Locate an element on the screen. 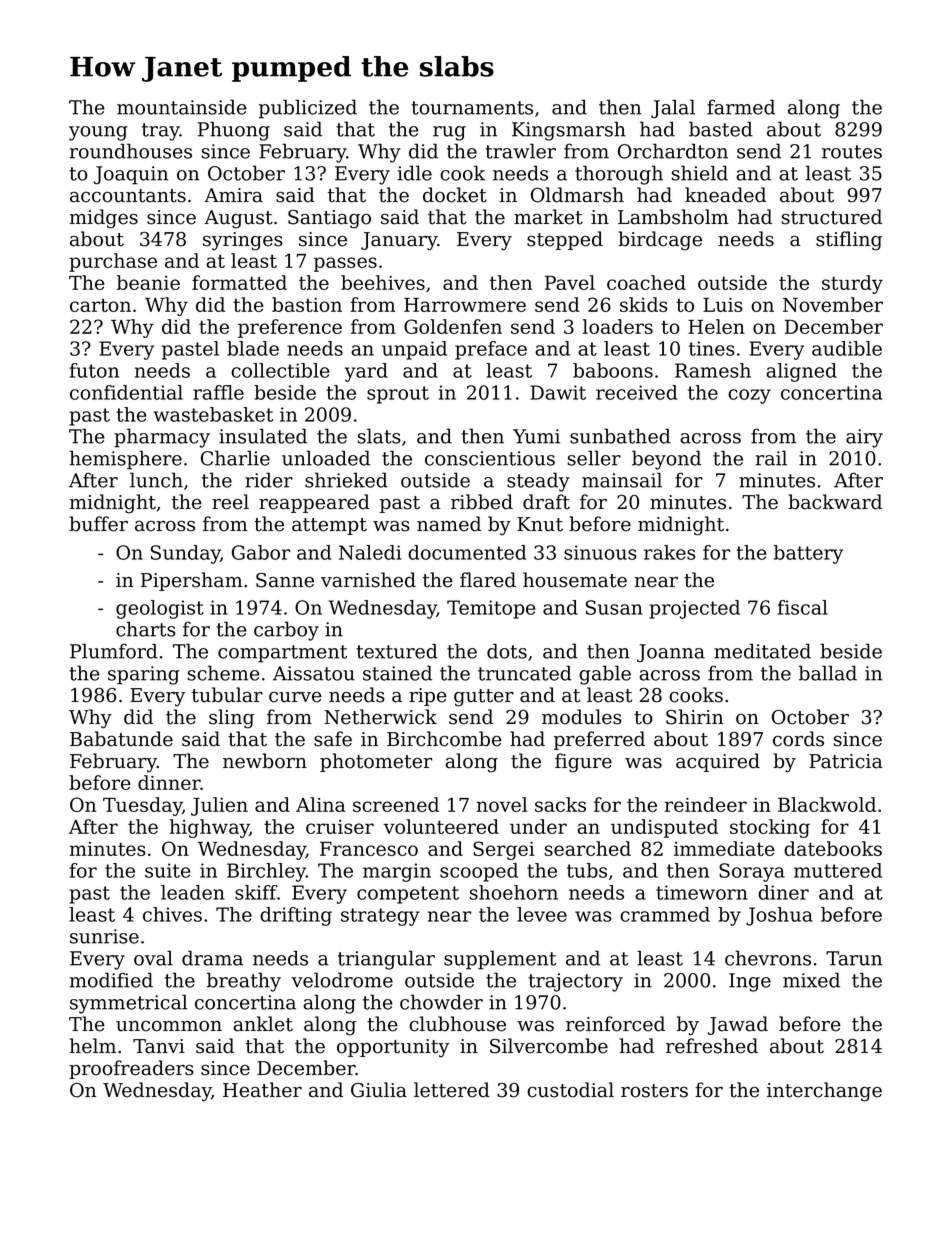 This screenshot has height=1233, width=952. collectible is located at coordinates (280, 370).
